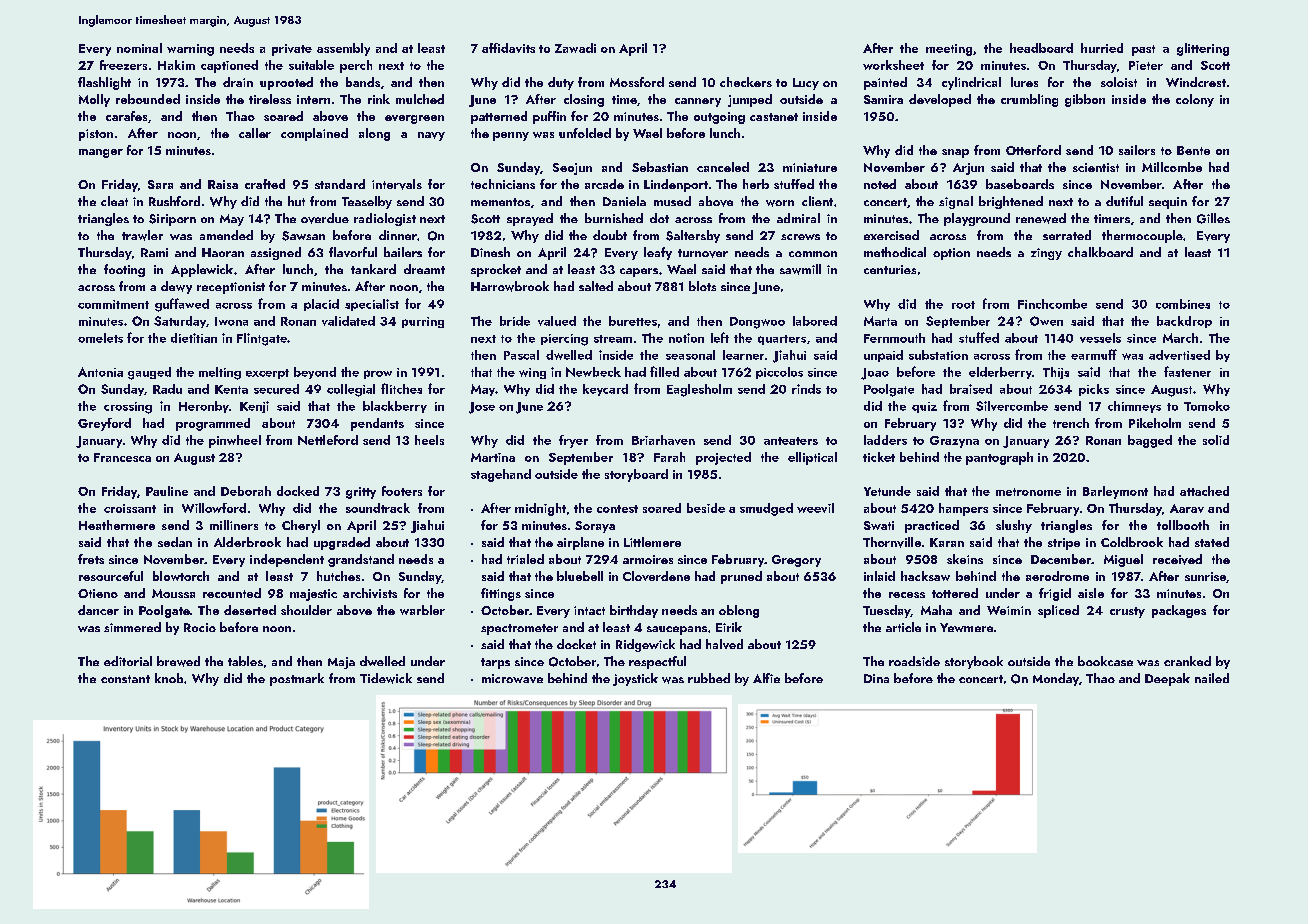 The width and height of the screenshot is (1308, 924). I want to click on castanet, so click(774, 117).
